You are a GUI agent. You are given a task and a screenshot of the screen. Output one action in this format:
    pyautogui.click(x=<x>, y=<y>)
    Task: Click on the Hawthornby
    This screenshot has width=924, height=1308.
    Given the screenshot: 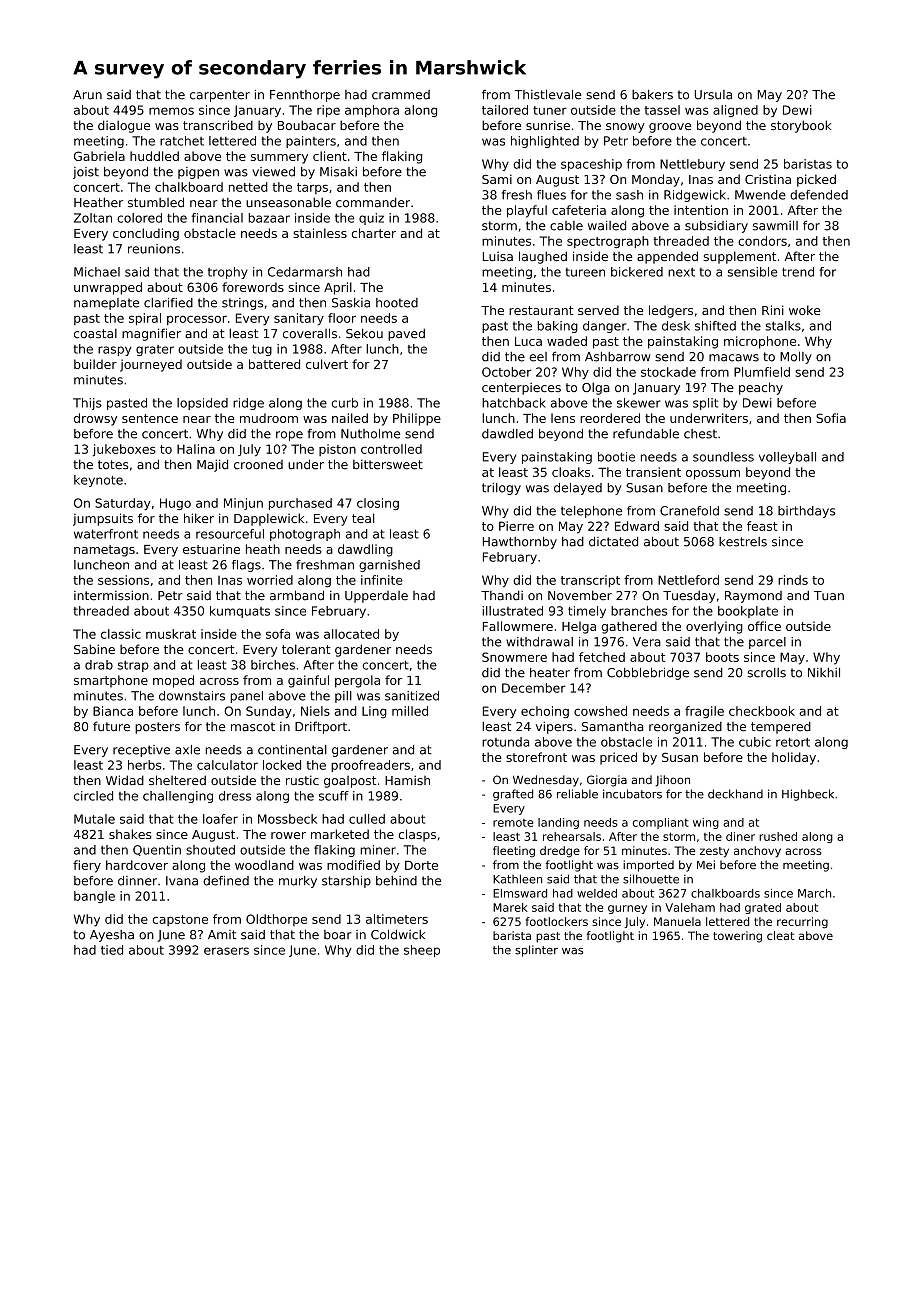 What is the action you would take?
    pyautogui.click(x=520, y=543)
